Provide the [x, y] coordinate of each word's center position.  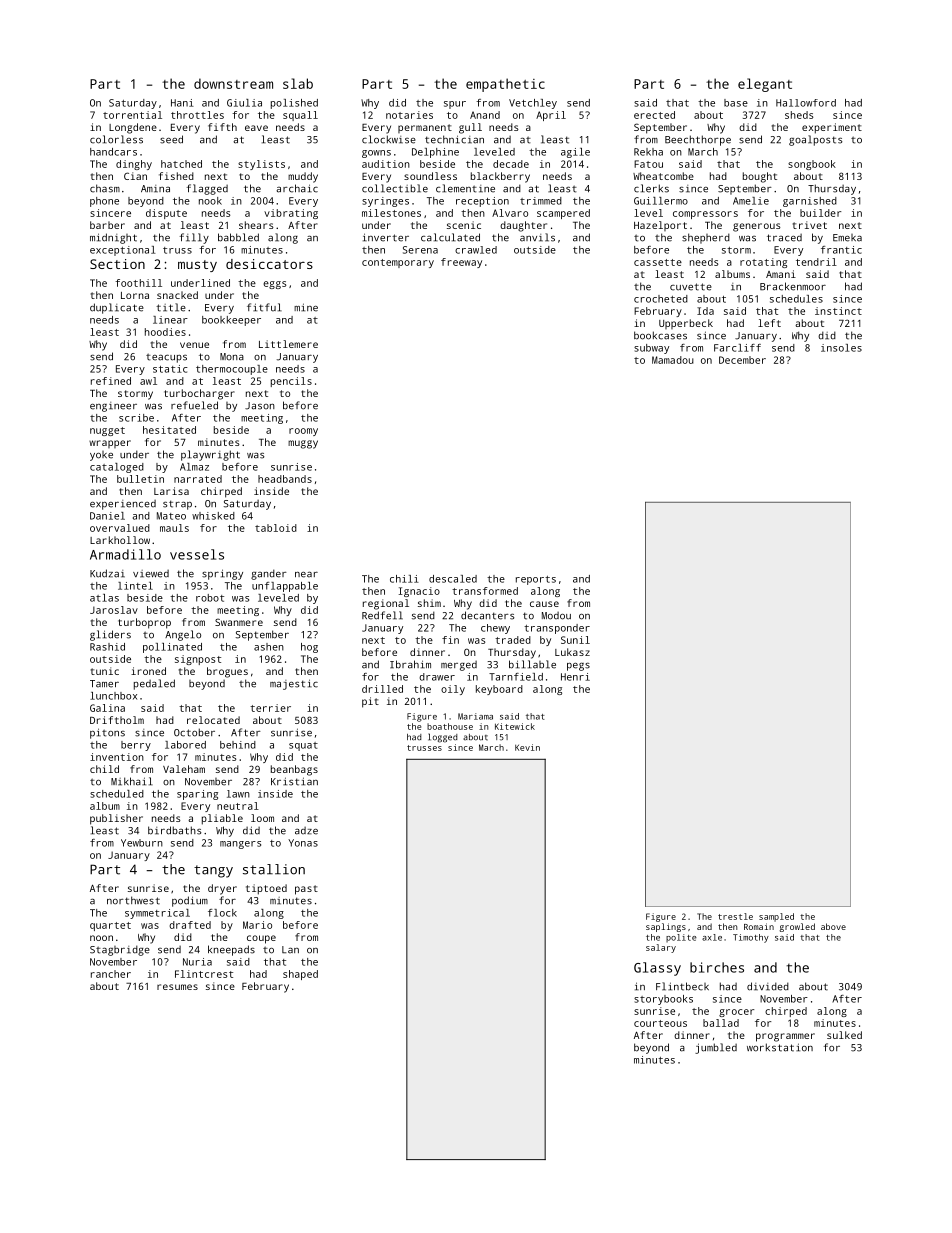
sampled [776, 917]
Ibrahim [410, 664]
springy [222, 574]
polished [294, 104]
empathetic [505, 85]
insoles [841, 348]
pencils [291, 382]
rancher [111, 974]
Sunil [575, 640]
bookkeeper [231, 321]
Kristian [294, 781]
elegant [765, 85]
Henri [575, 677]
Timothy [751, 938]
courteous [660, 1023]
